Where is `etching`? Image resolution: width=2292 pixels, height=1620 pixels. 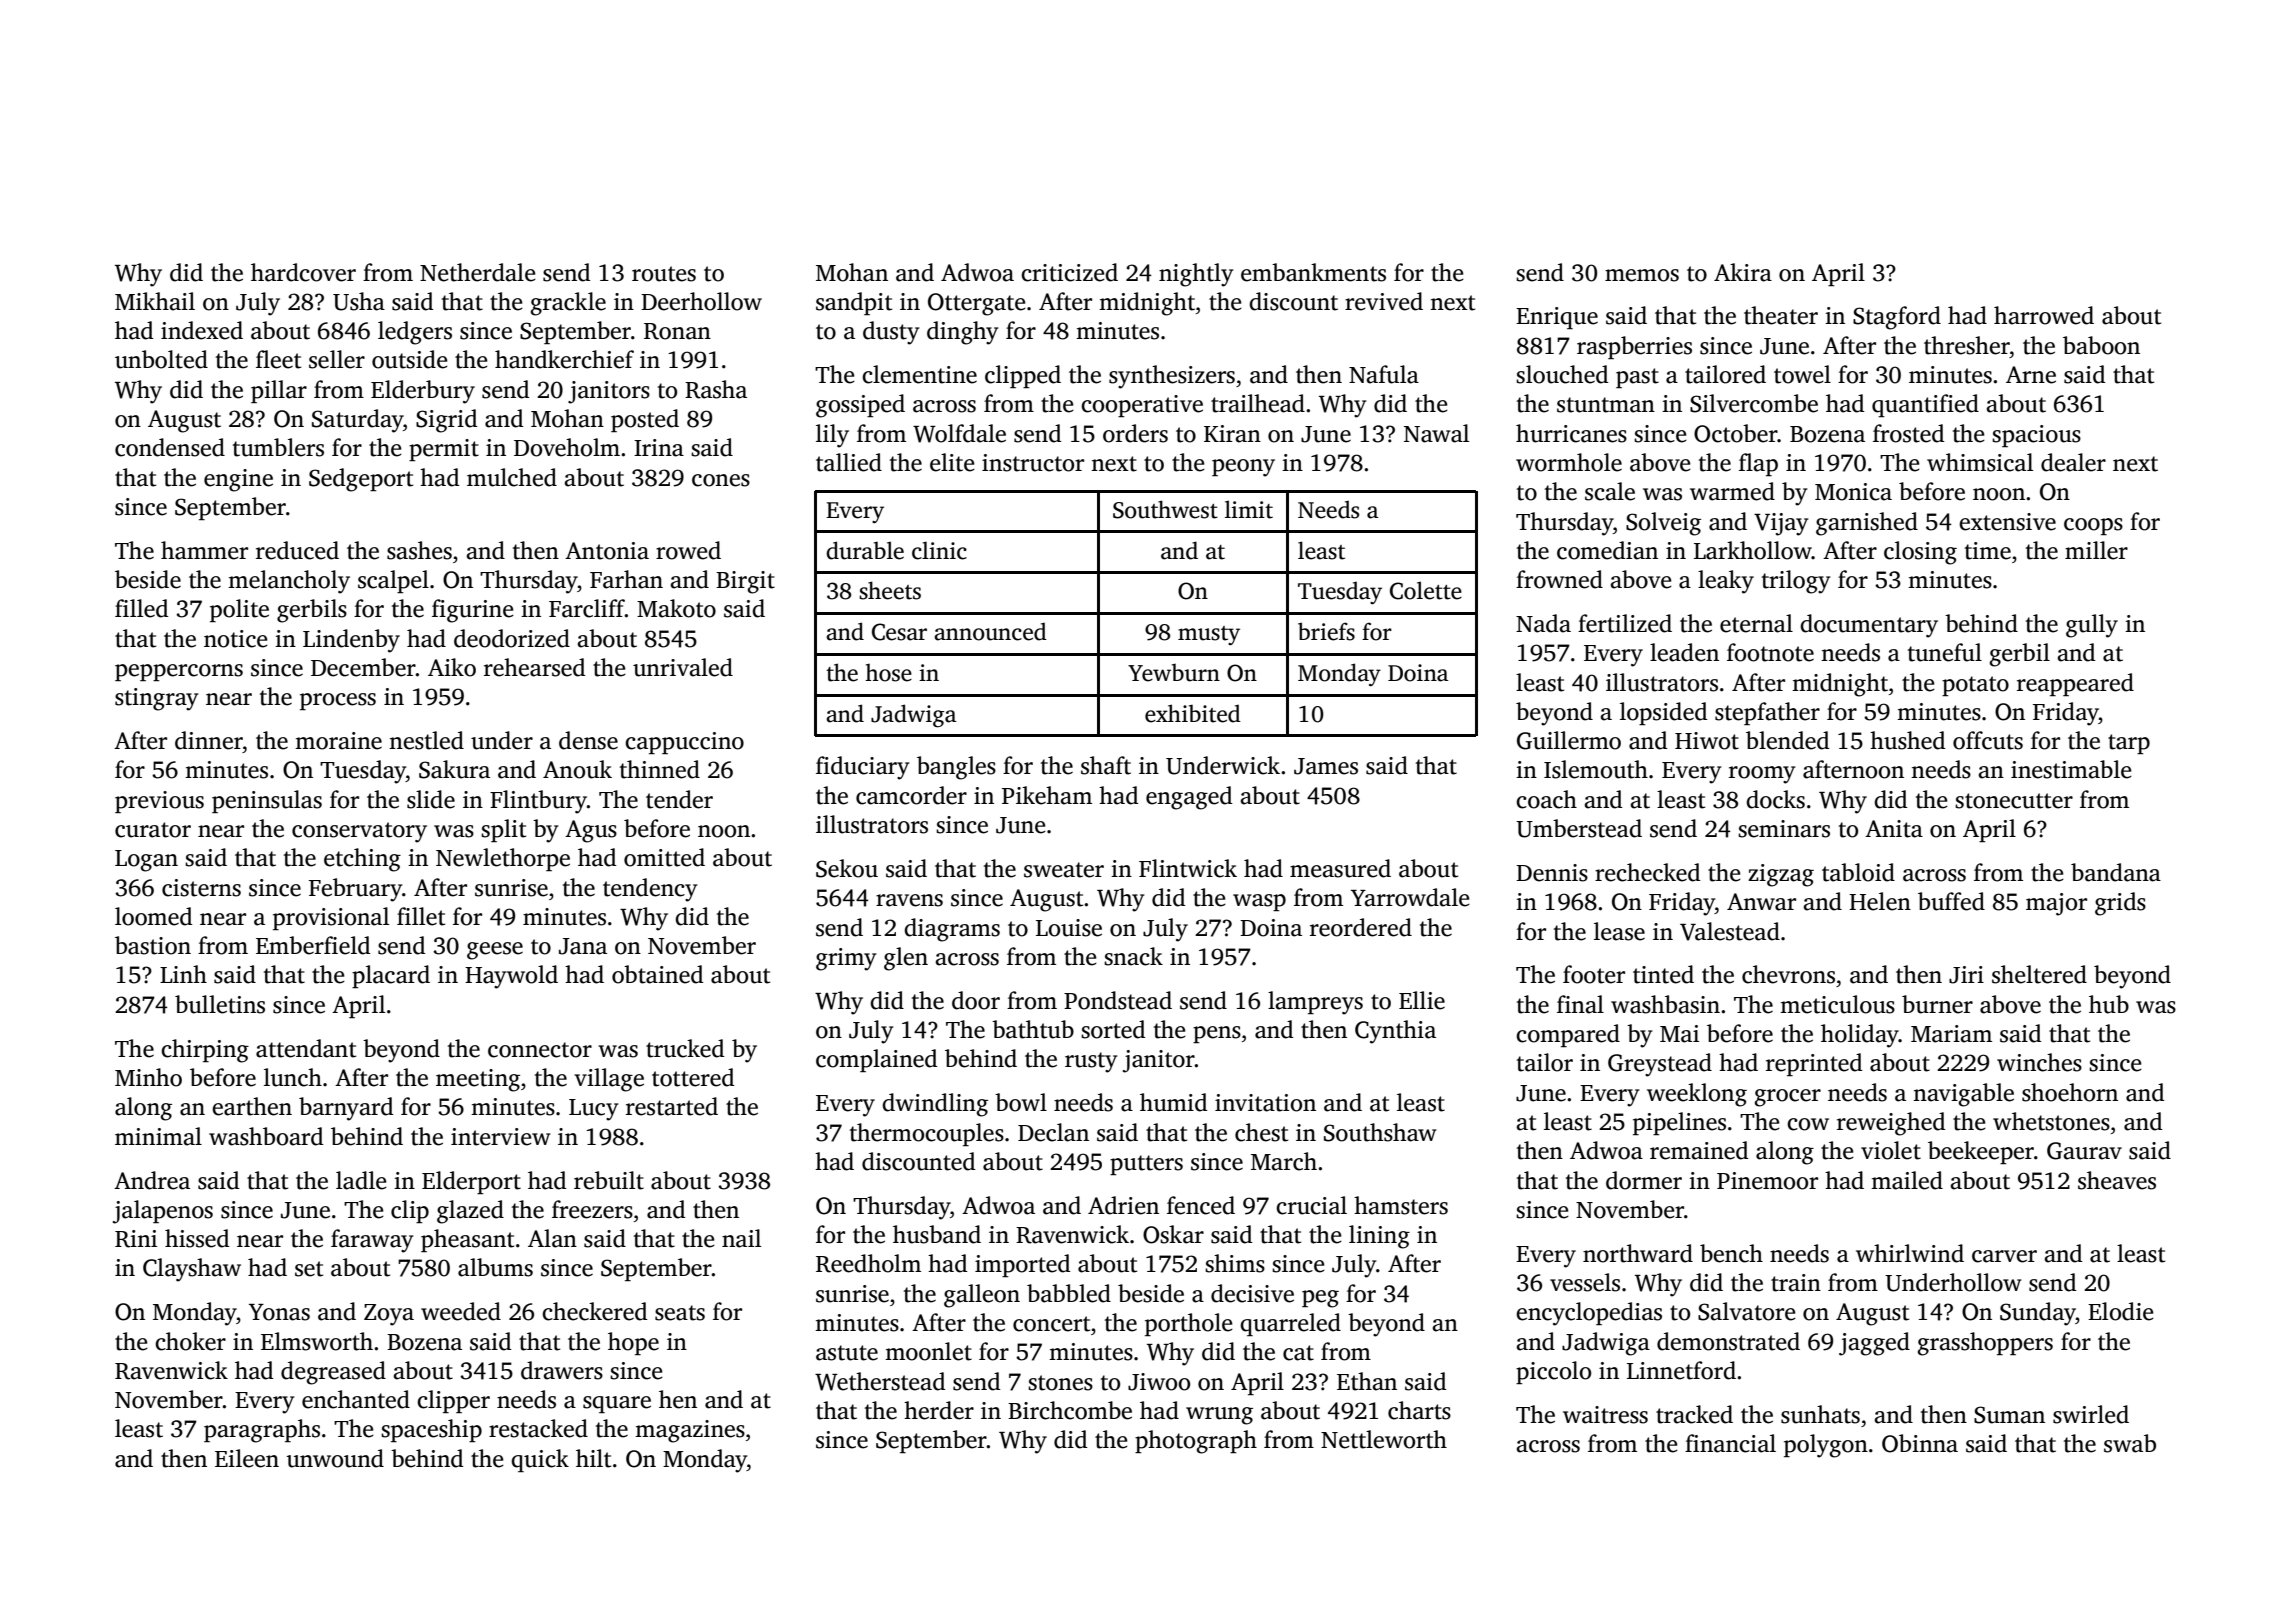 etching is located at coordinates (362, 860).
